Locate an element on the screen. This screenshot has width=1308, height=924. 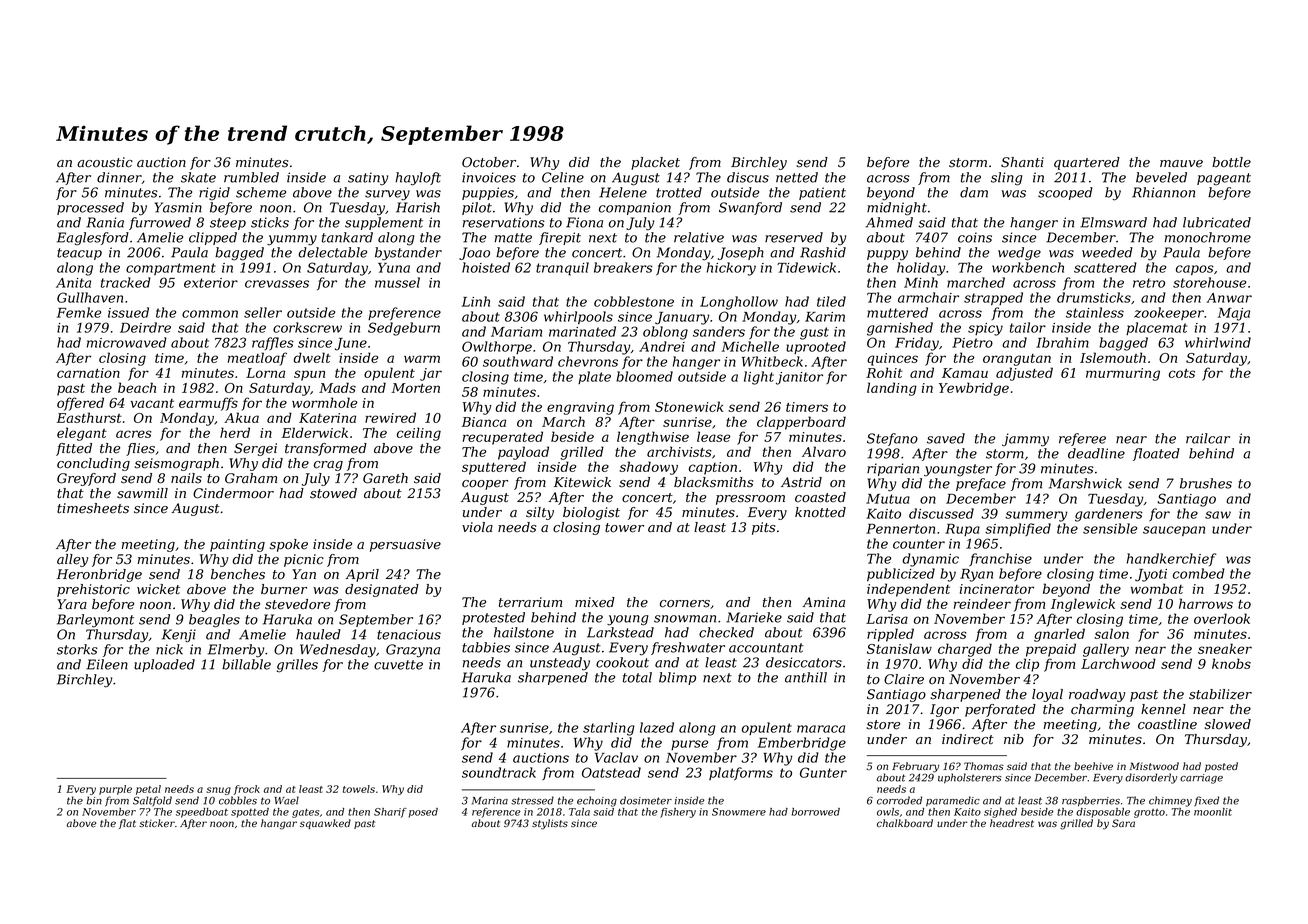
railcar is located at coordinates (1208, 438).
